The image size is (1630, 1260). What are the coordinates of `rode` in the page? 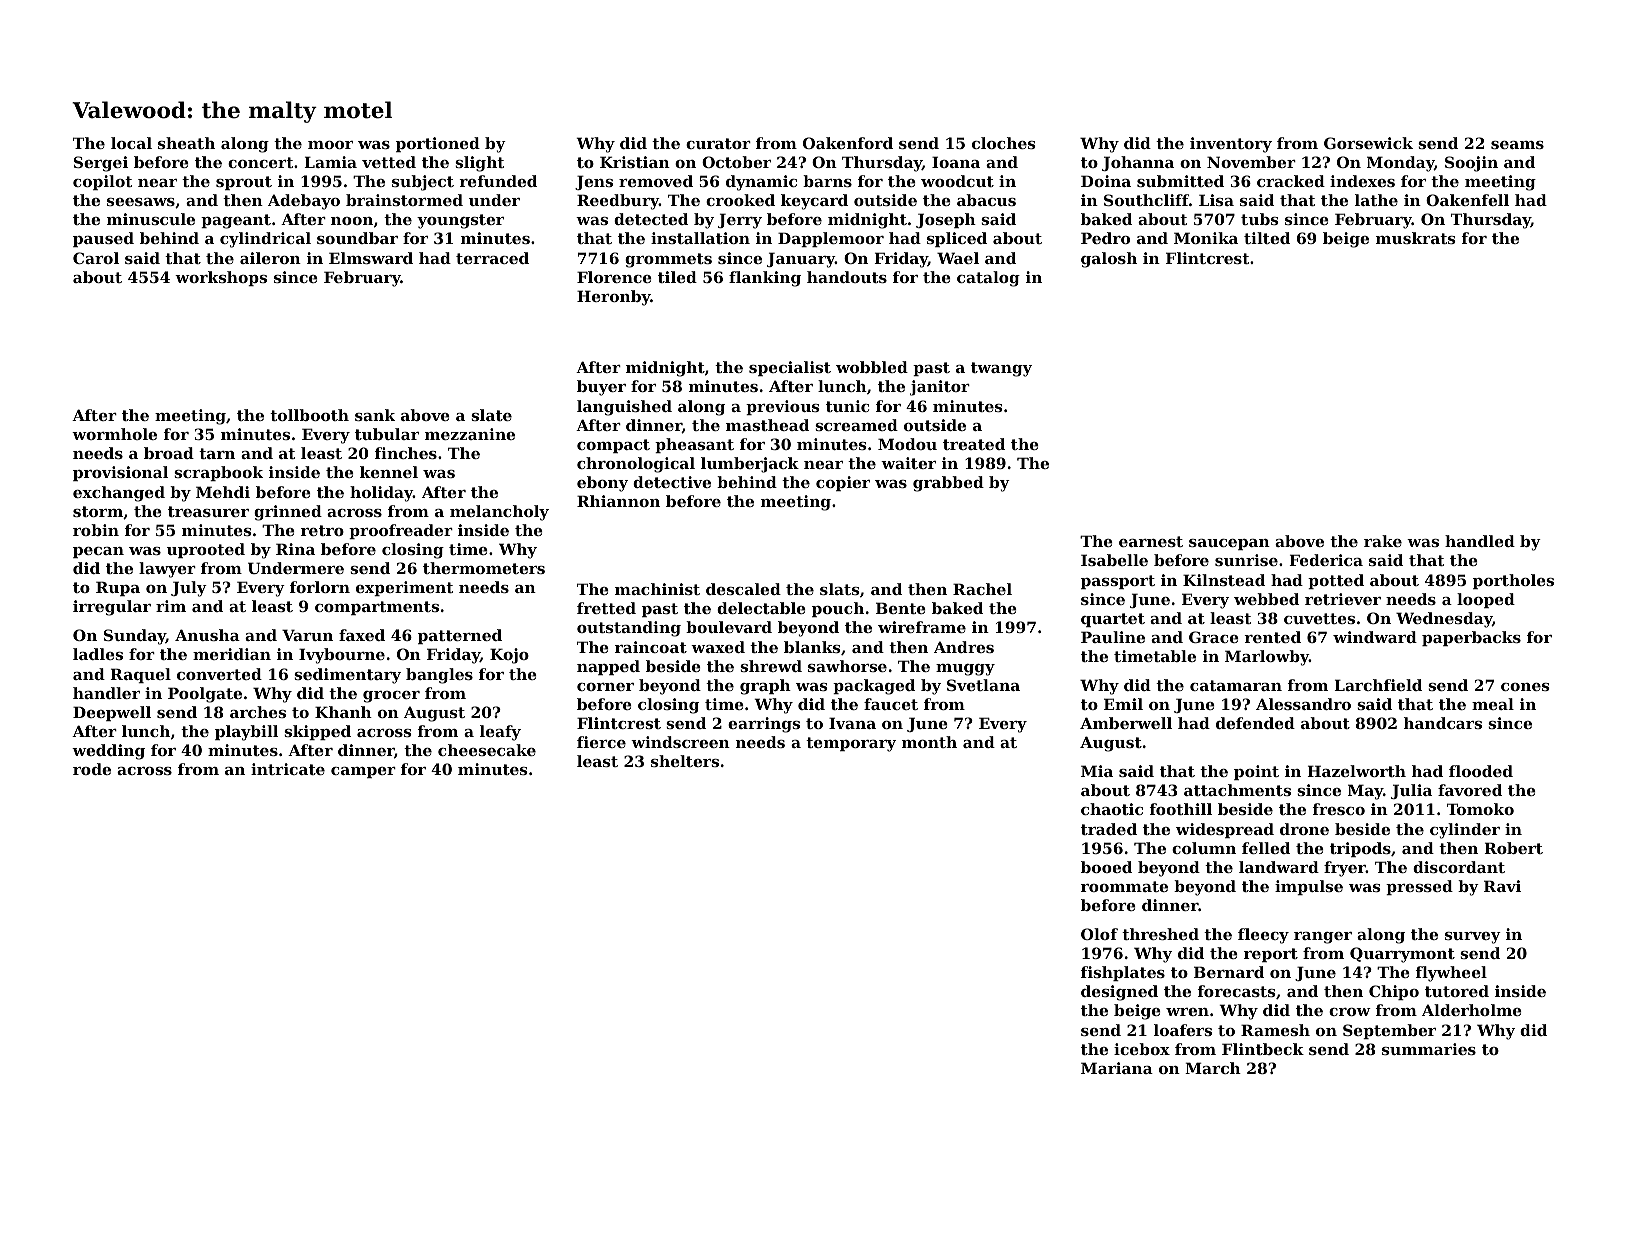 It's located at (92, 769).
